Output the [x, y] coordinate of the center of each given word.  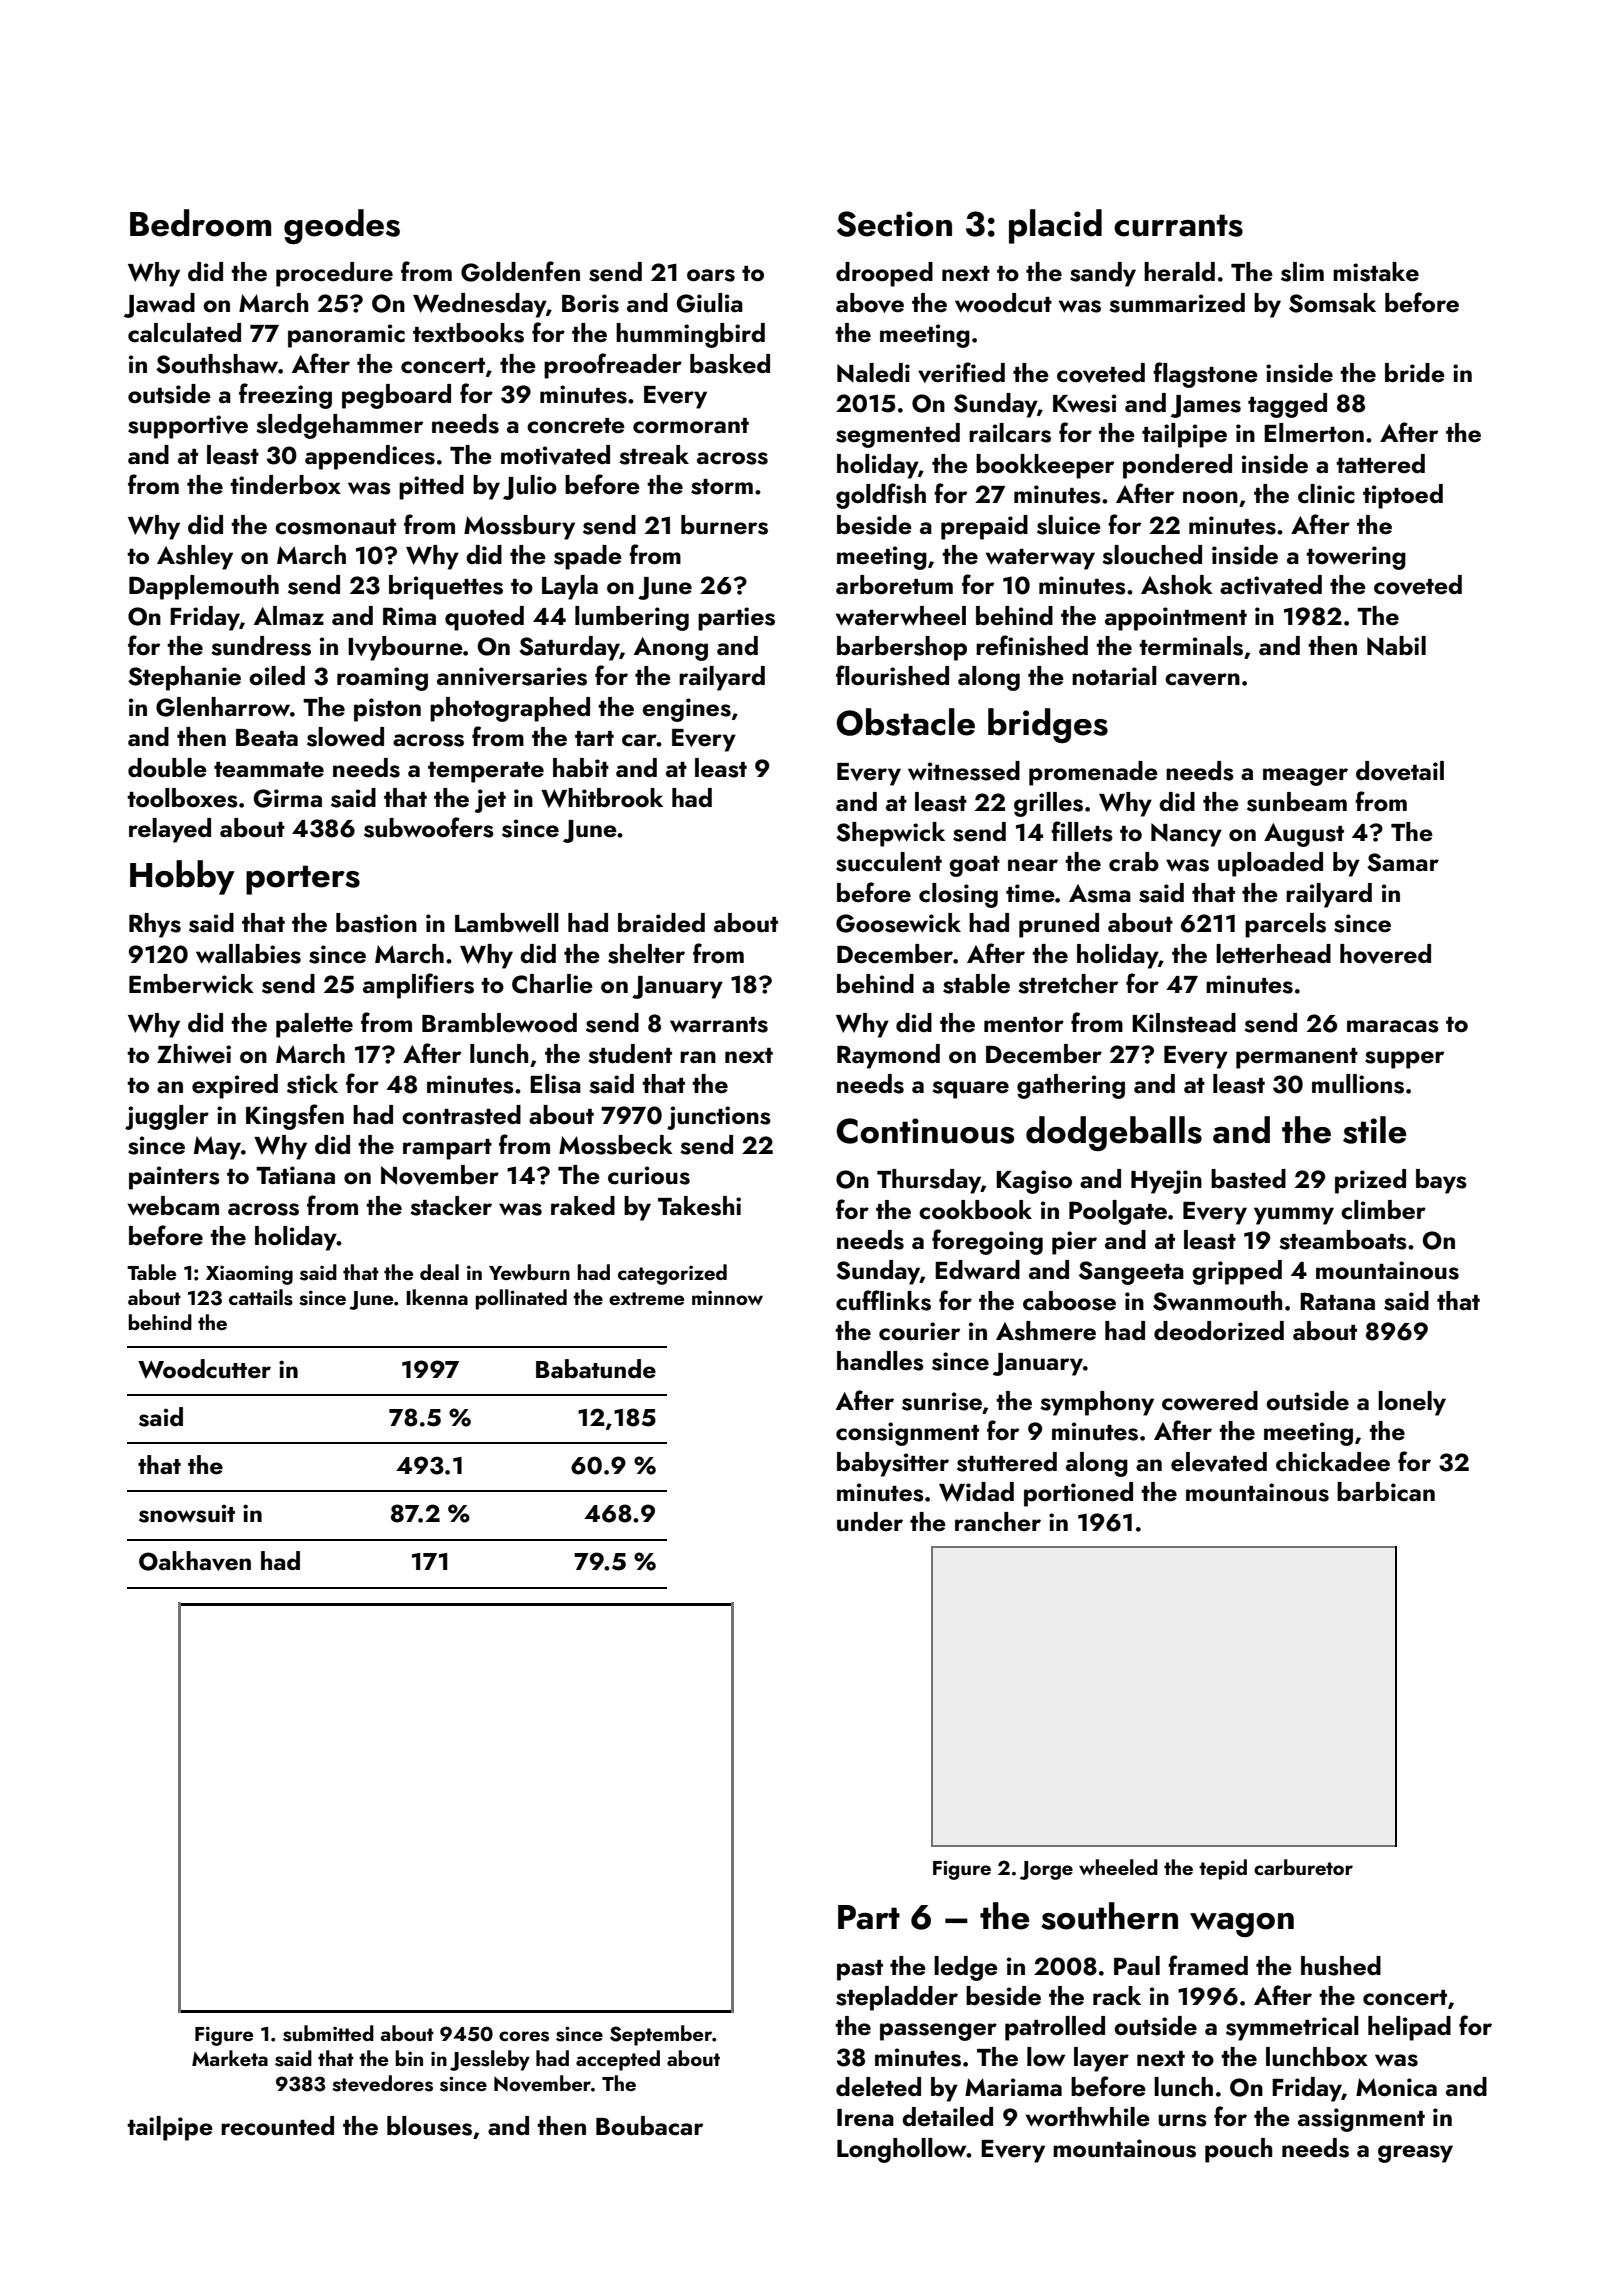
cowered [1210, 1401]
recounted [277, 2126]
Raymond [888, 1056]
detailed [947, 2117]
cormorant [691, 426]
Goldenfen [520, 271]
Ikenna [437, 1297]
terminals [1191, 646]
